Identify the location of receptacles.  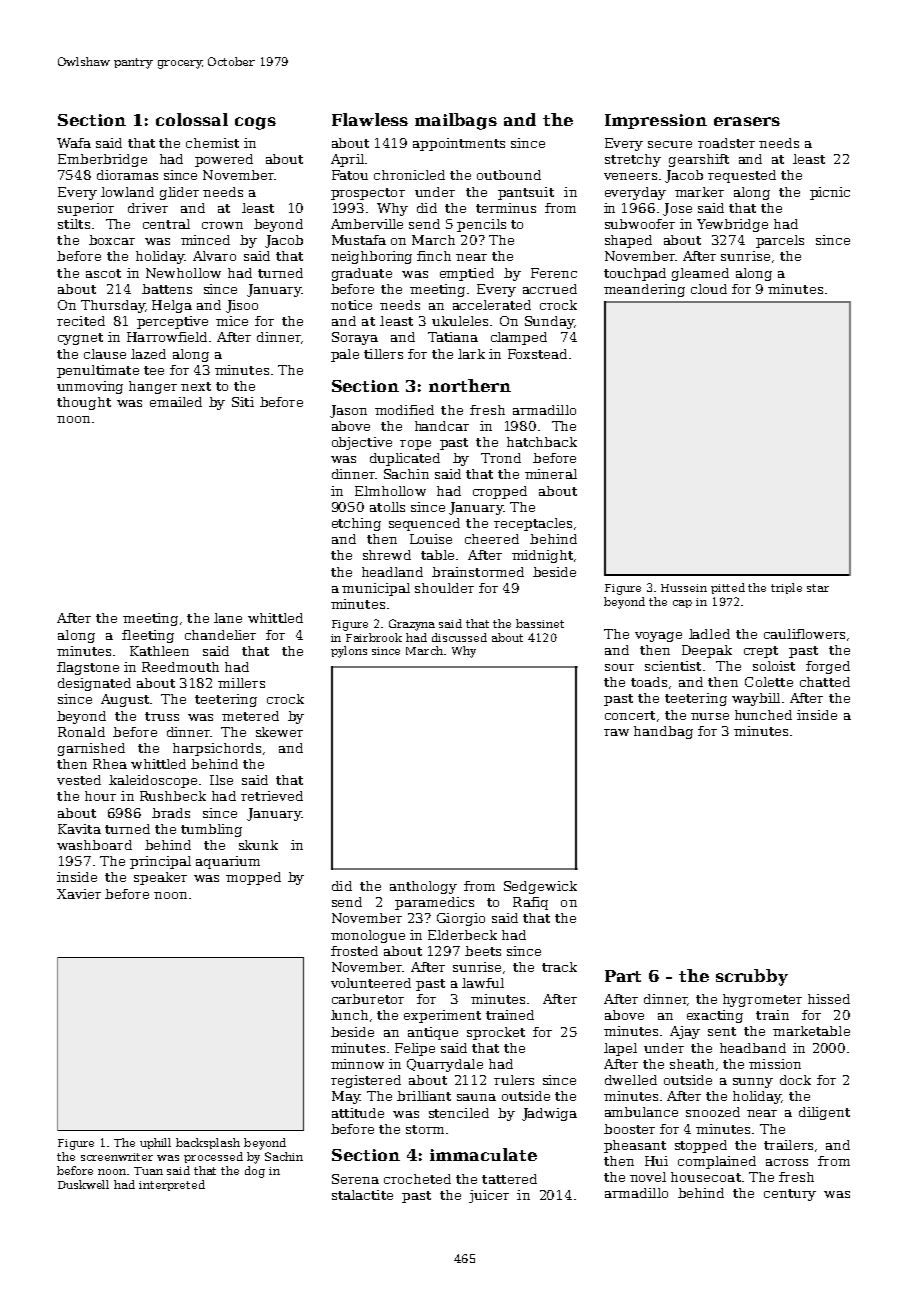
(533, 524).
